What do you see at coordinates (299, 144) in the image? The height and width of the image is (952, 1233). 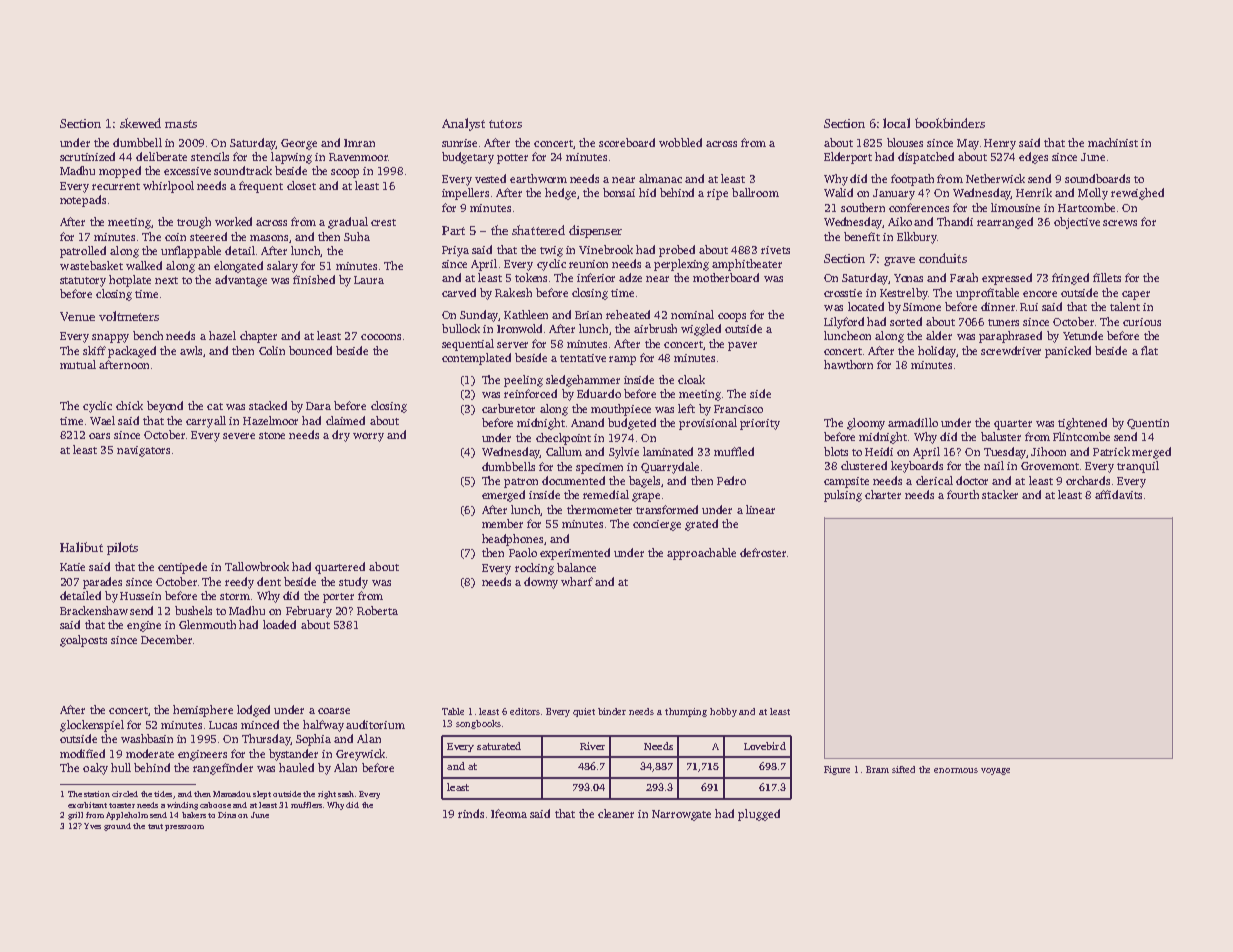 I see `George` at bounding box center [299, 144].
